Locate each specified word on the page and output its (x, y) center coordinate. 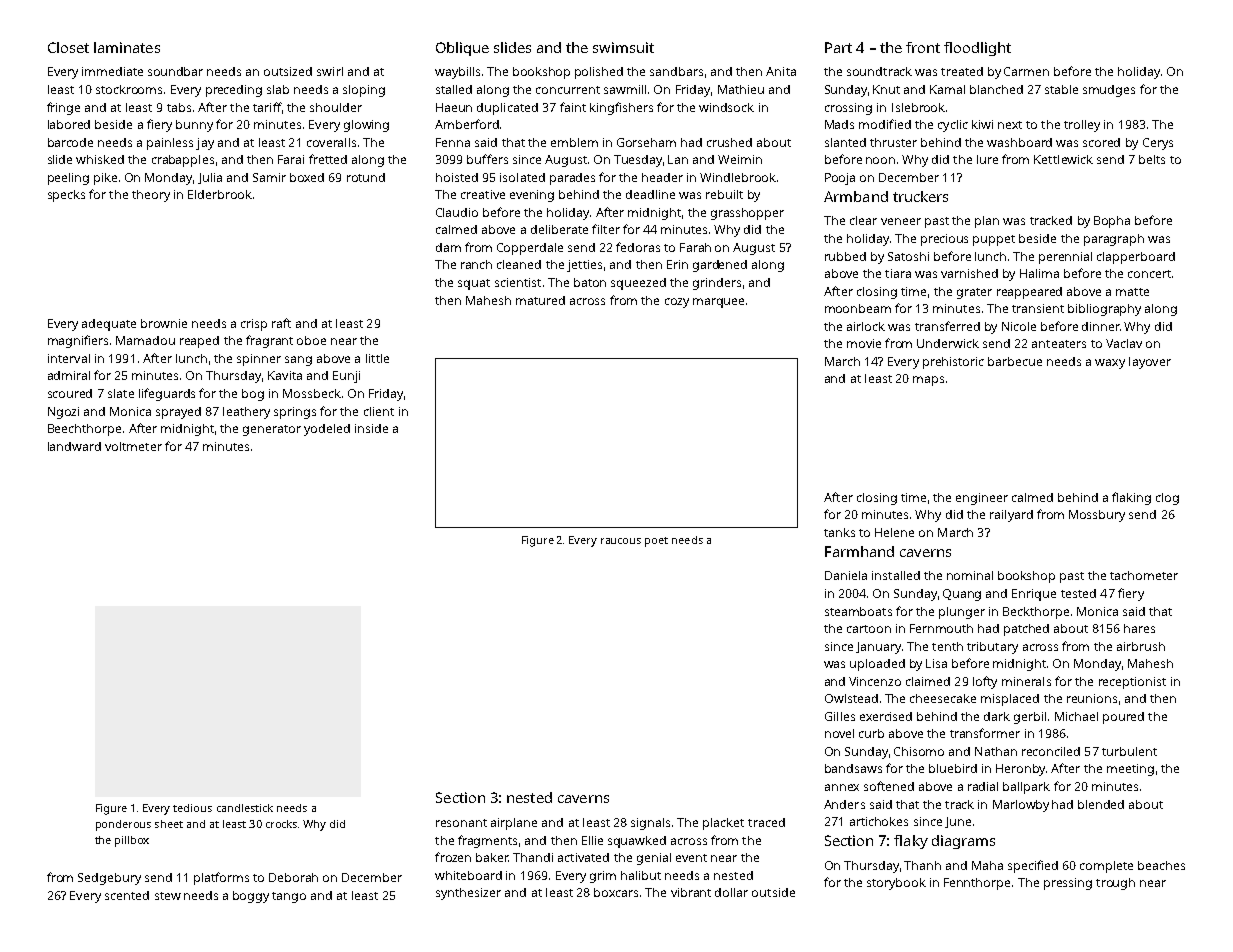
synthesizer (468, 894)
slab (278, 89)
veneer (901, 221)
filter (606, 229)
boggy (251, 897)
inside (371, 428)
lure (987, 159)
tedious (192, 808)
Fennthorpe (977, 884)
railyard (1011, 516)
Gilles (840, 716)
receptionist (1132, 683)
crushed (729, 142)
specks (66, 196)
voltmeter (133, 446)
